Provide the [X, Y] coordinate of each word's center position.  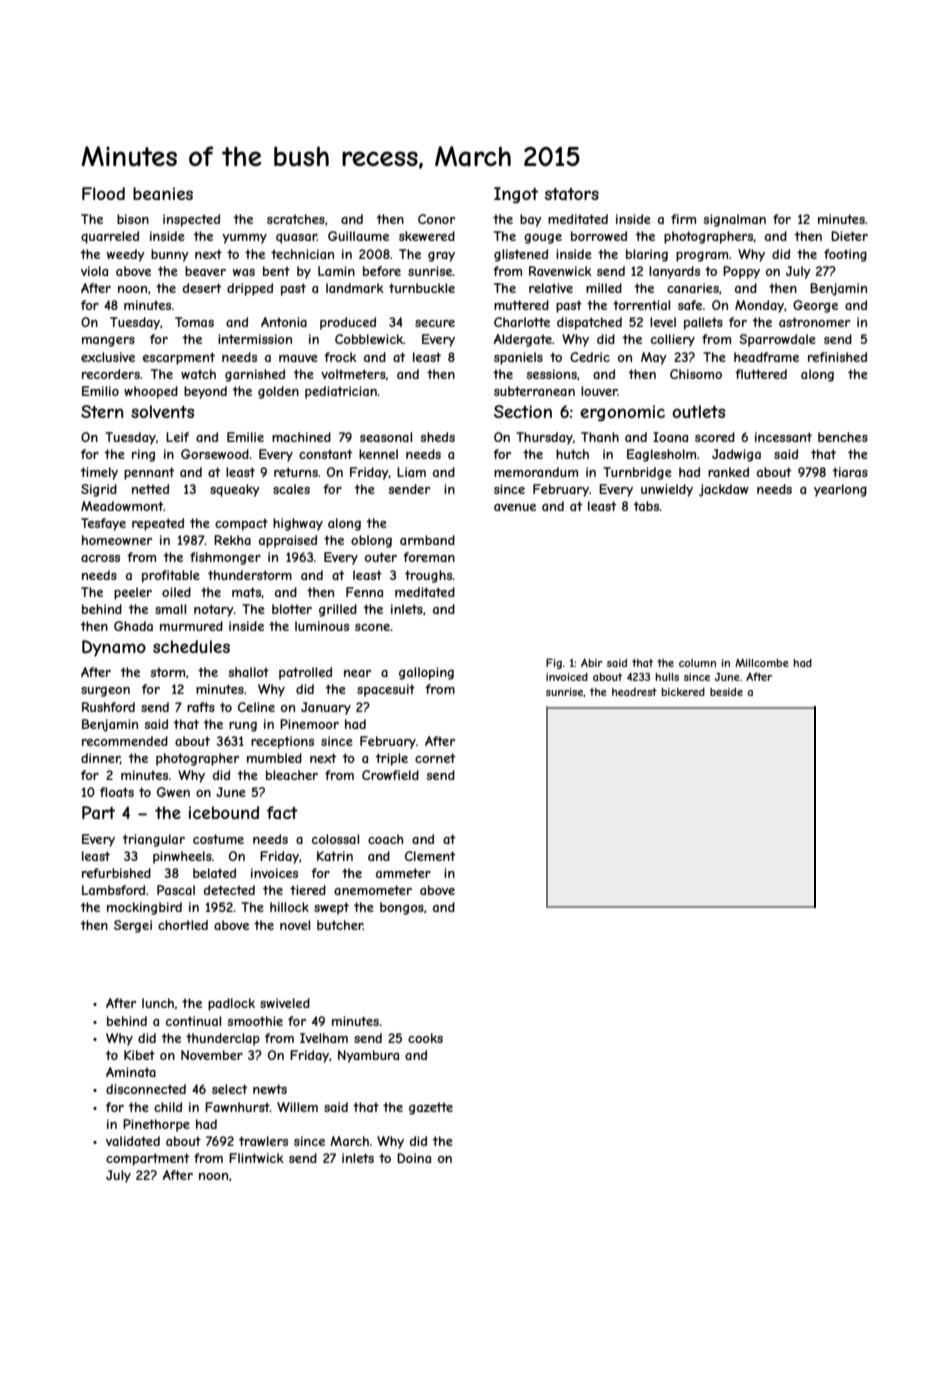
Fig [554, 663]
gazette [431, 1109]
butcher [340, 925]
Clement [430, 856]
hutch [572, 454]
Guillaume [358, 236]
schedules [191, 646]
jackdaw [724, 490]
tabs [646, 506]
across [100, 558]
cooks [425, 1038]
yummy [244, 239]
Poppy [741, 272]
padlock [231, 1004]
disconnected [146, 1089]
